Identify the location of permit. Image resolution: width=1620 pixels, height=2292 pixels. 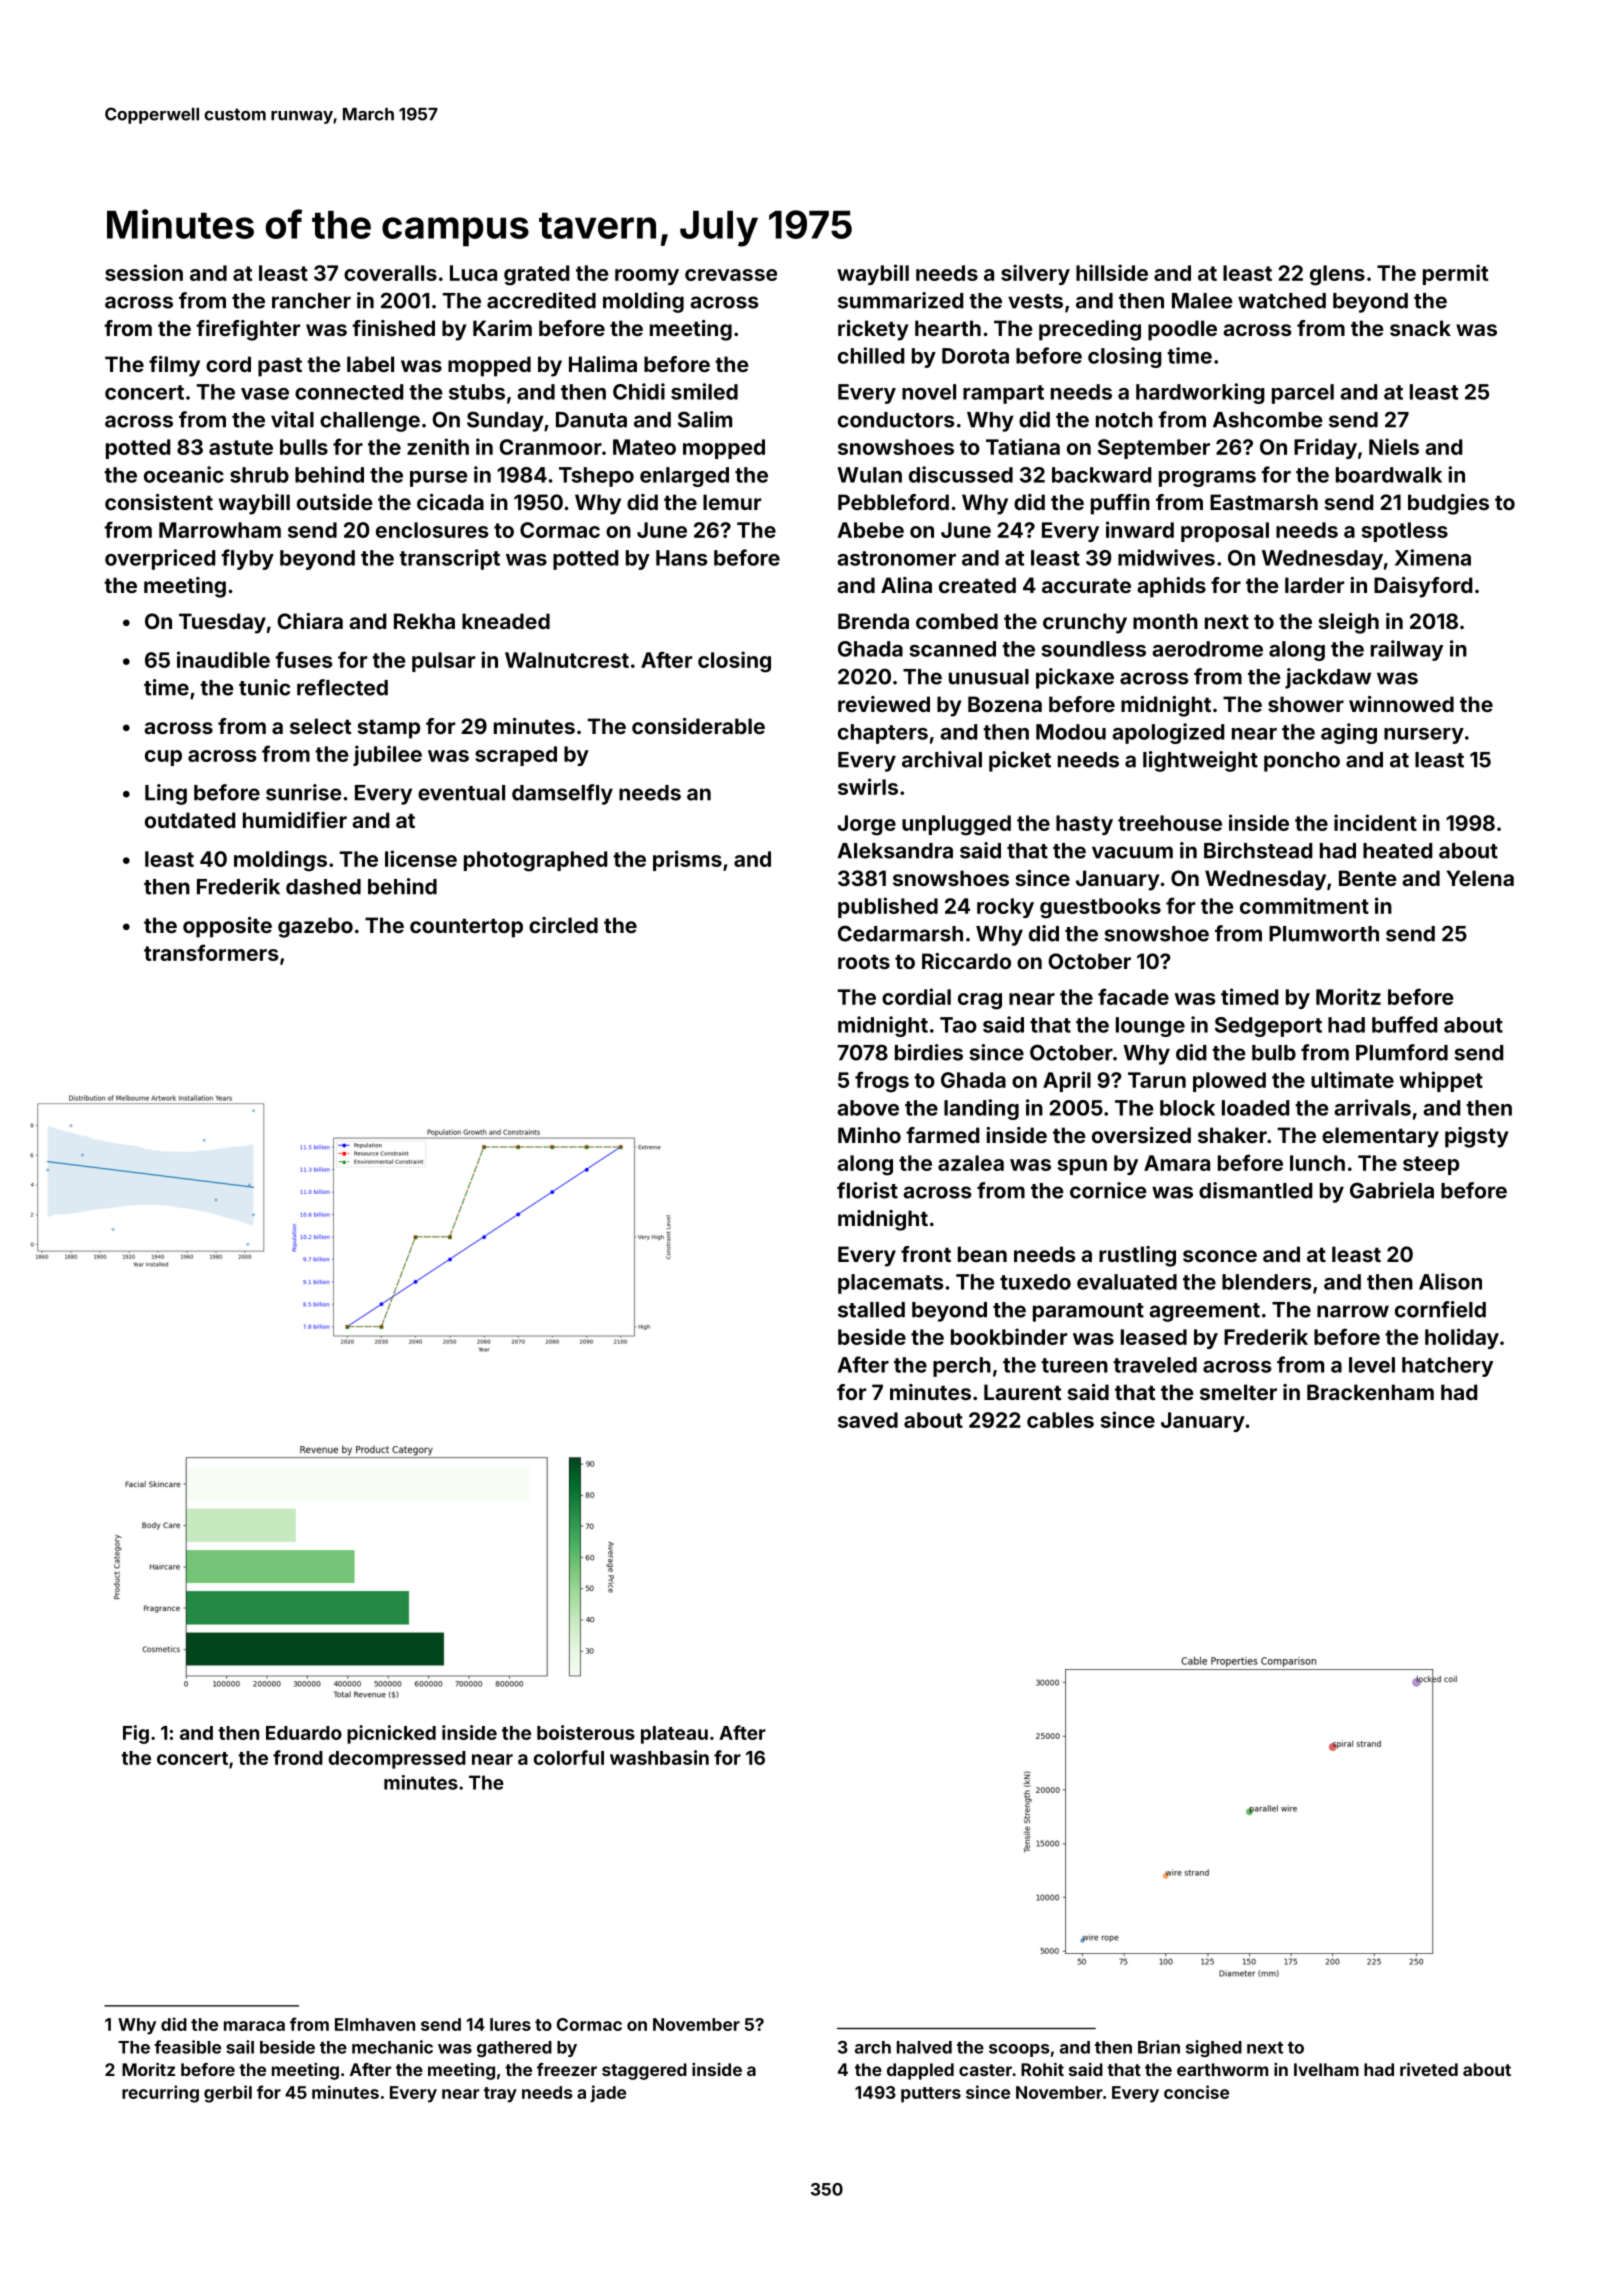
(1455, 274).
